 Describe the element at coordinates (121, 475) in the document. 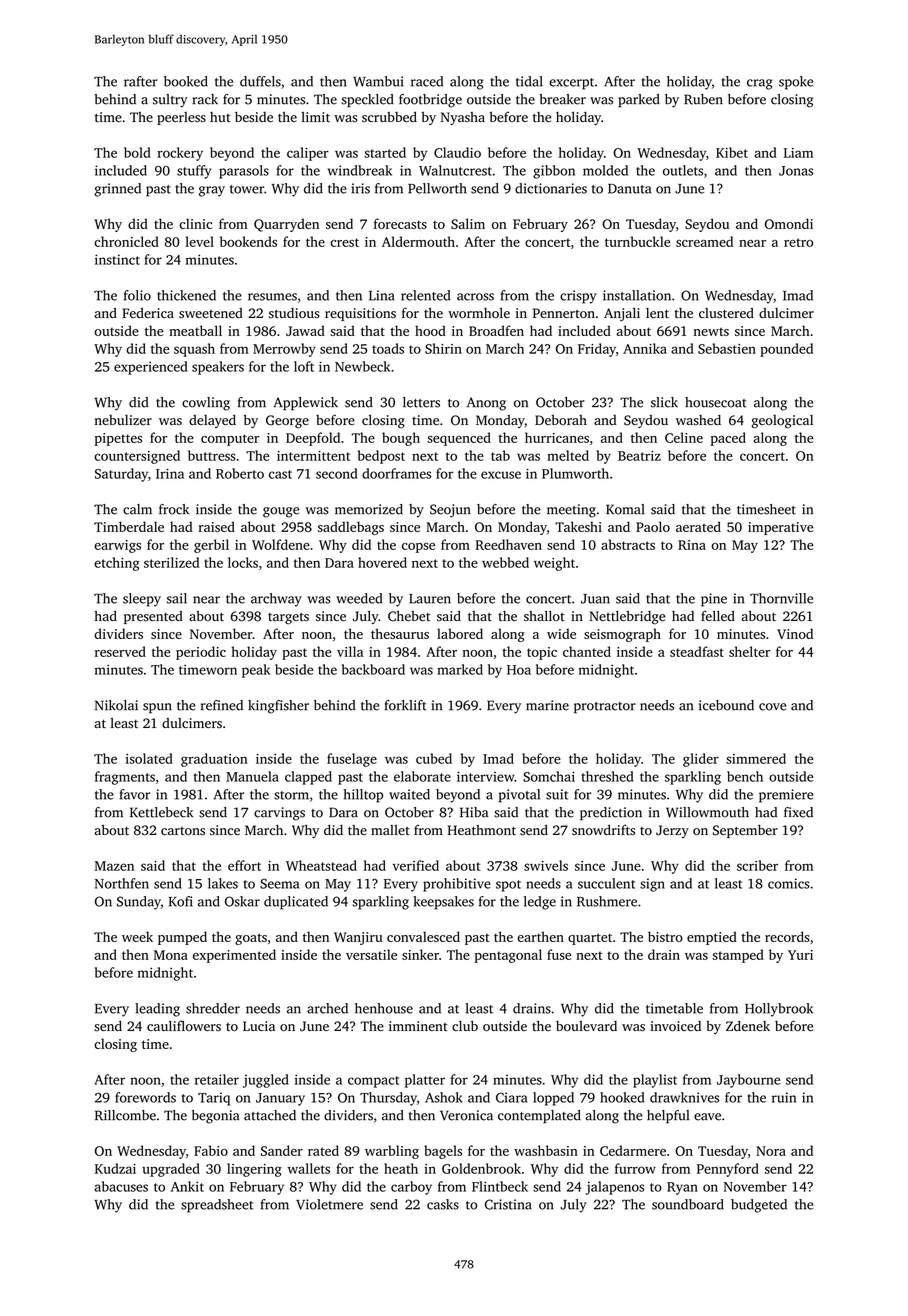

I see `Saturday` at that location.
